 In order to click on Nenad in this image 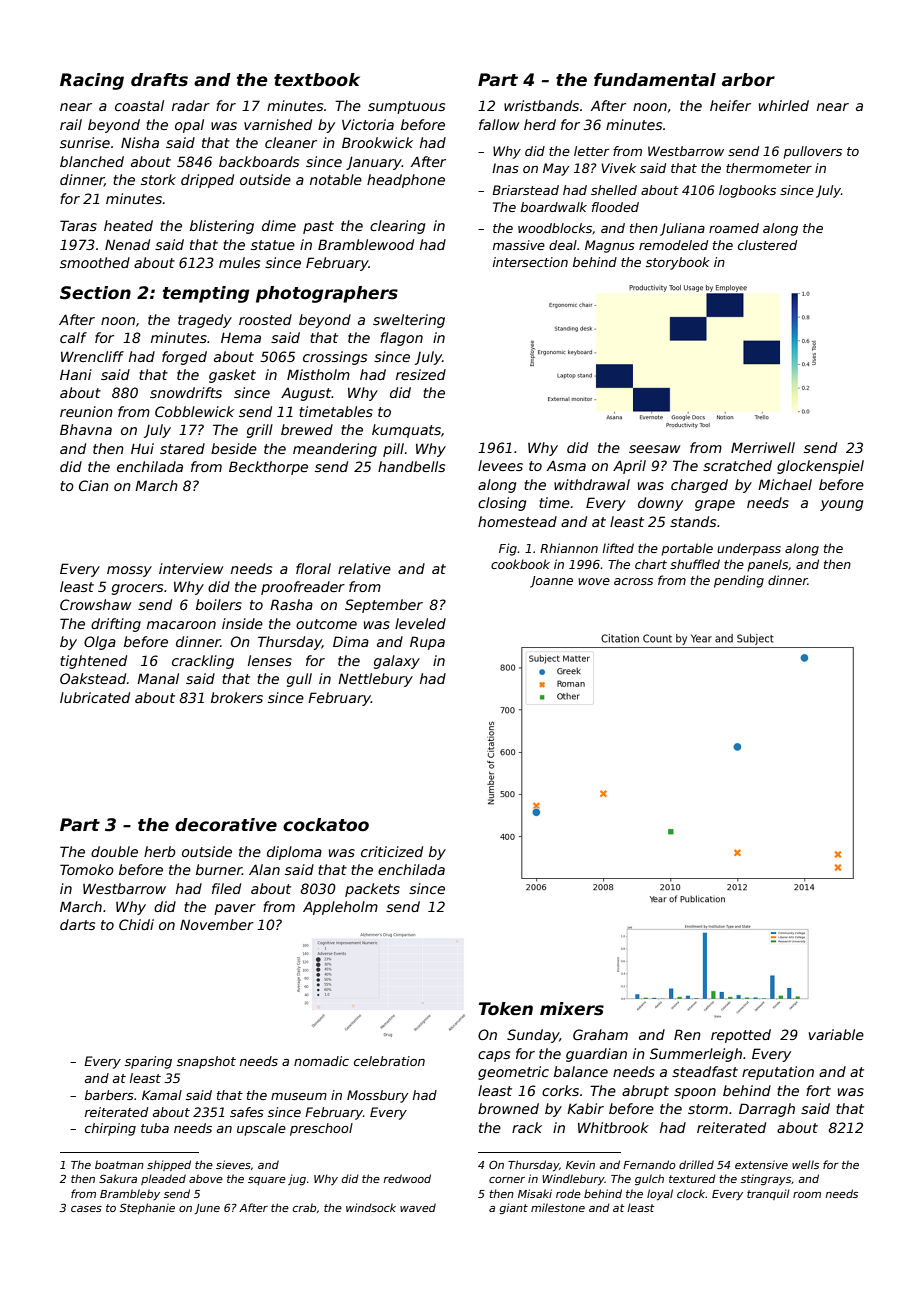, I will do `click(127, 244)`.
